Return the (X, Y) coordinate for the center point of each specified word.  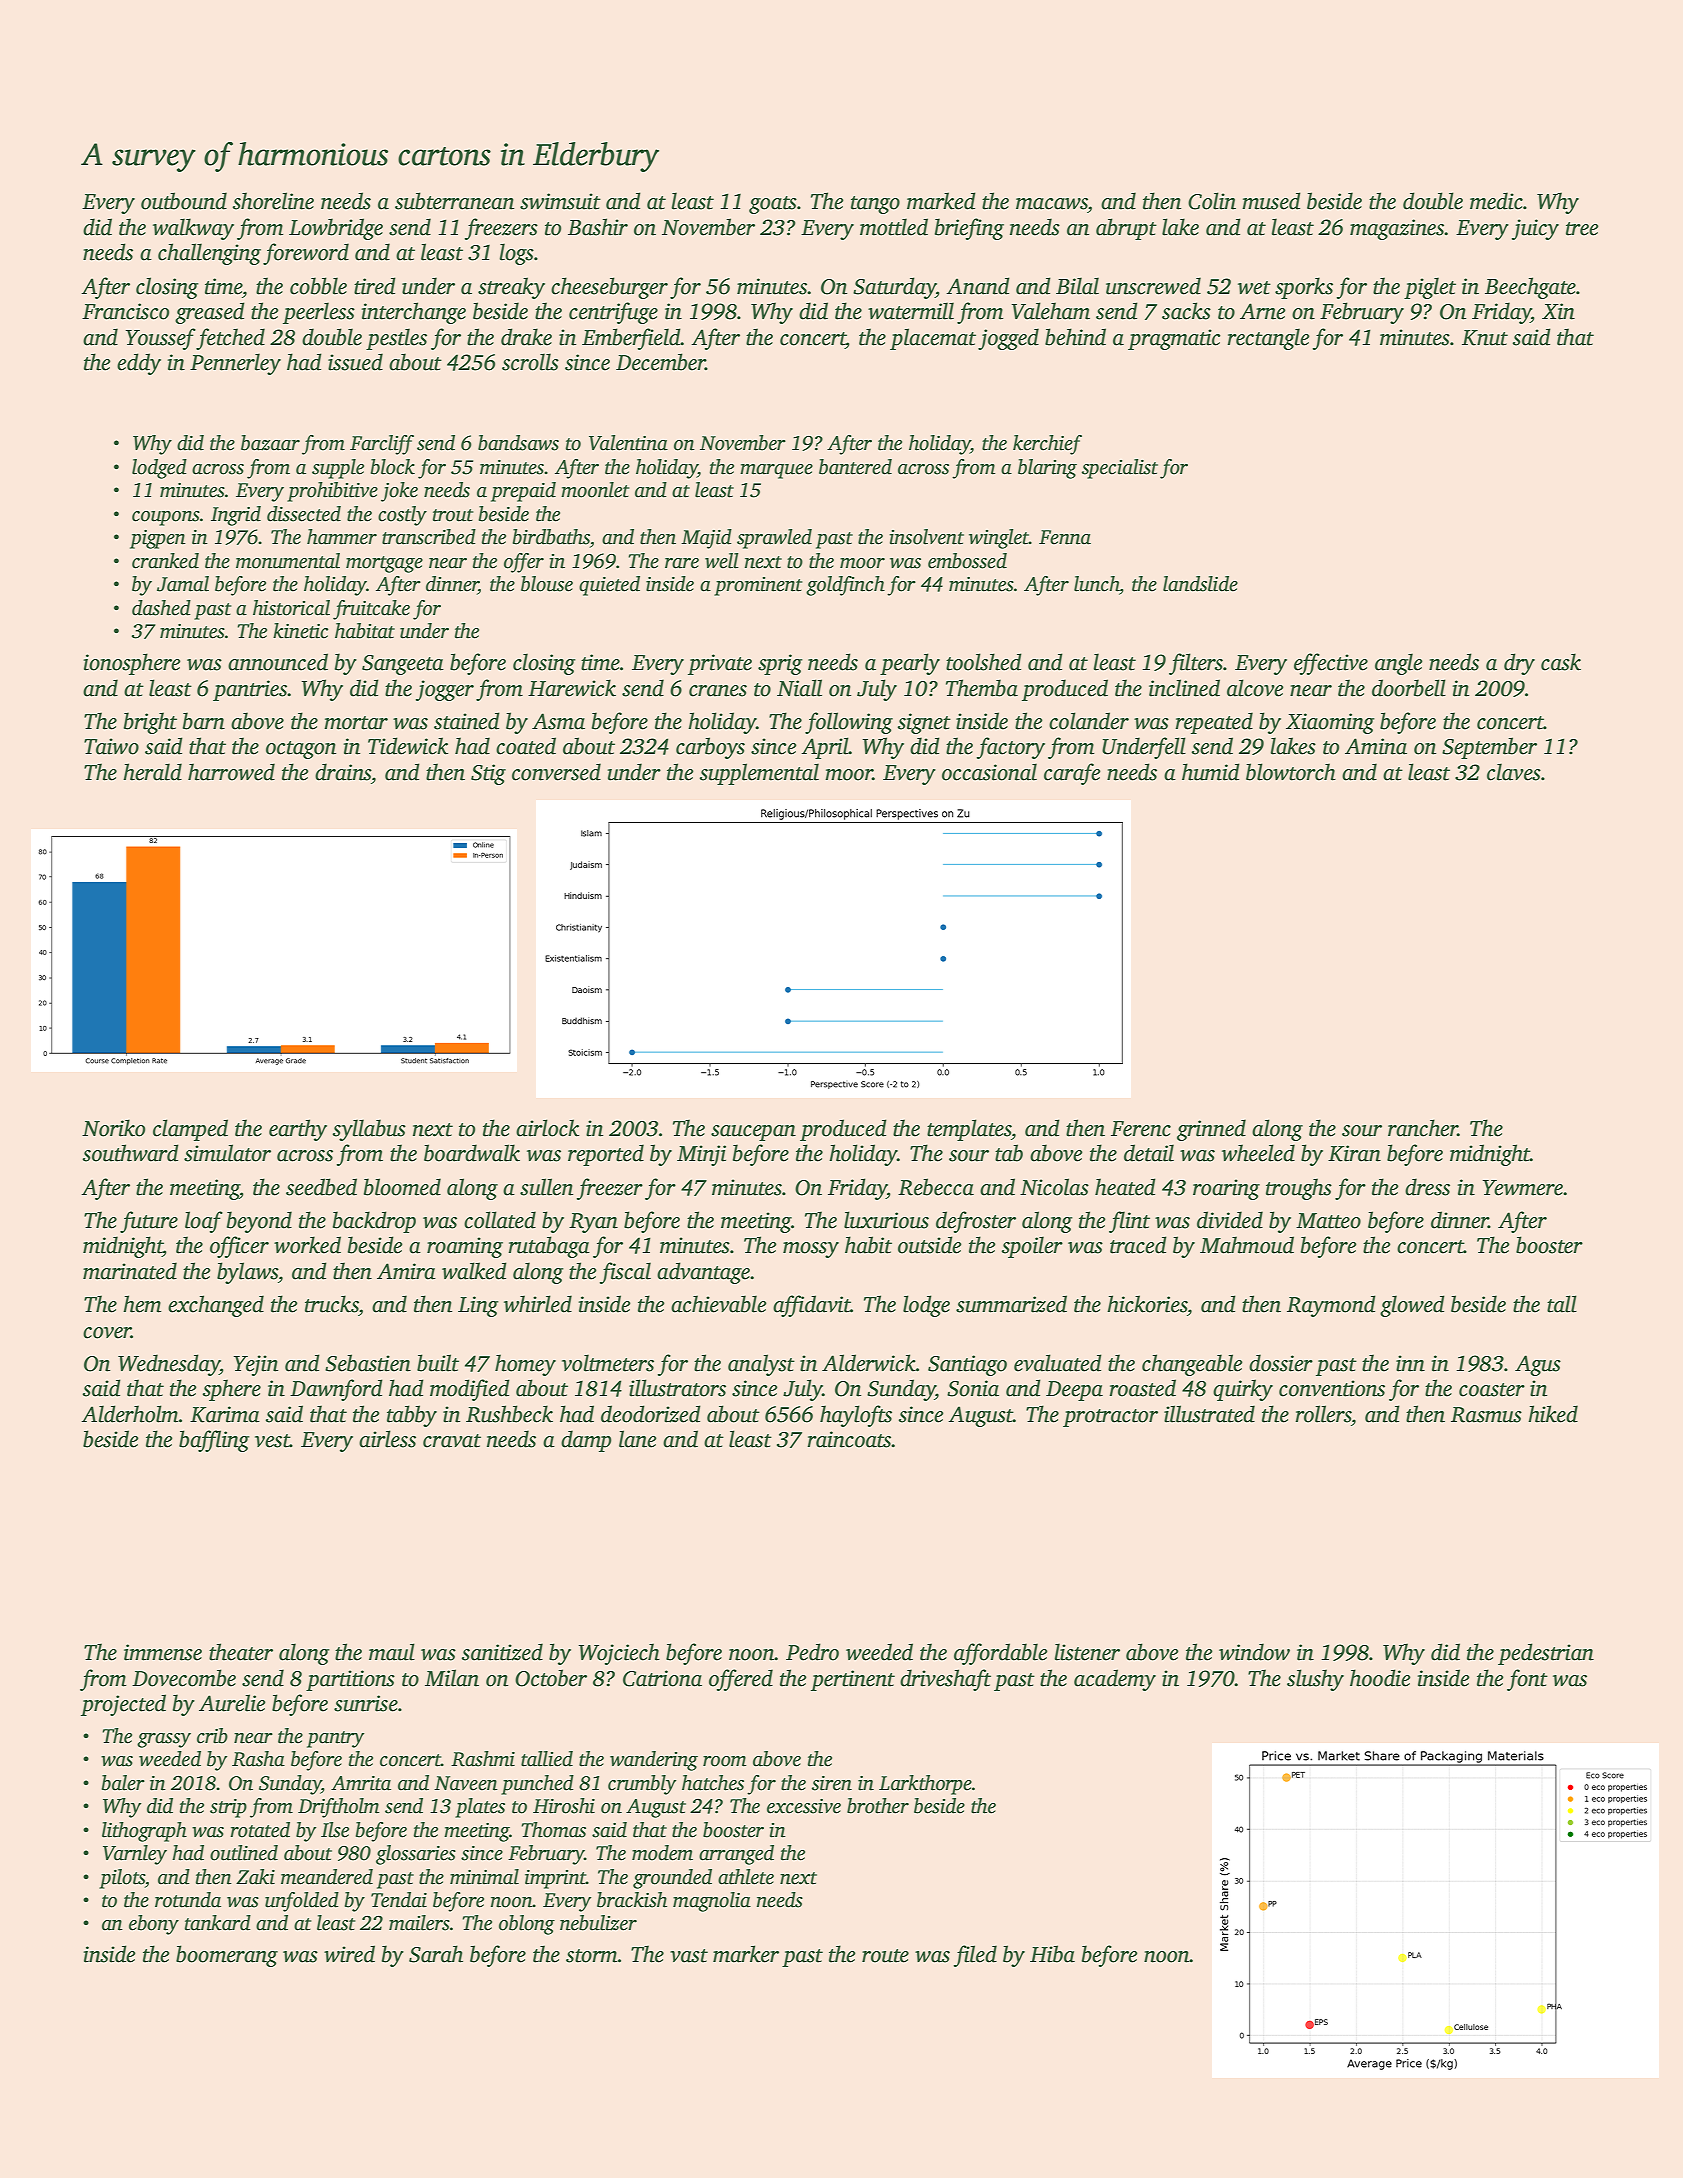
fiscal (625, 1273)
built (438, 1363)
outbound (184, 201)
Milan (452, 1678)
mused (1271, 201)
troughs (1299, 1189)
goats (773, 205)
